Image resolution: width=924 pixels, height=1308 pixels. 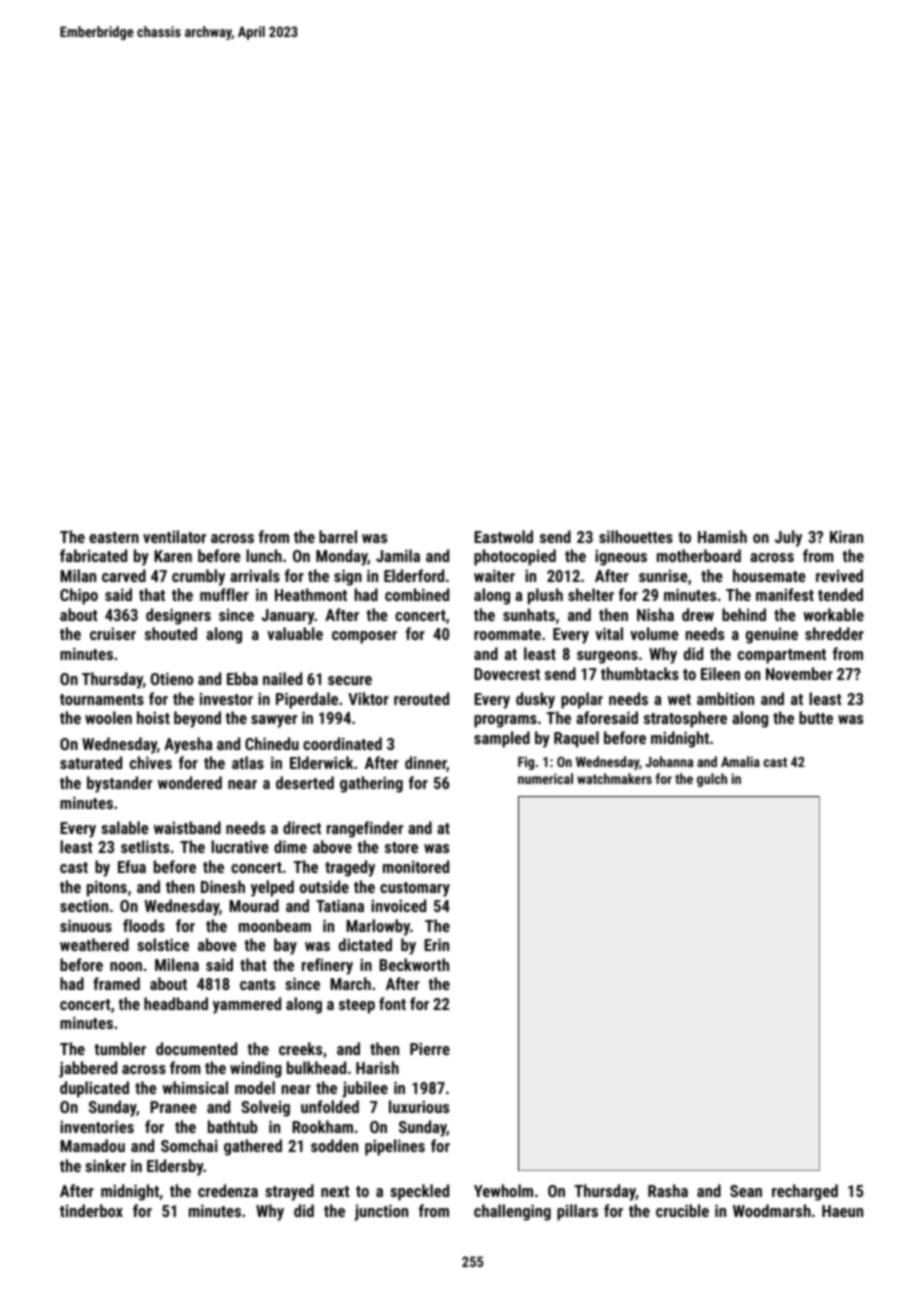 What do you see at coordinates (669, 761) in the document?
I see `Johanna` at bounding box center [669, 761].
